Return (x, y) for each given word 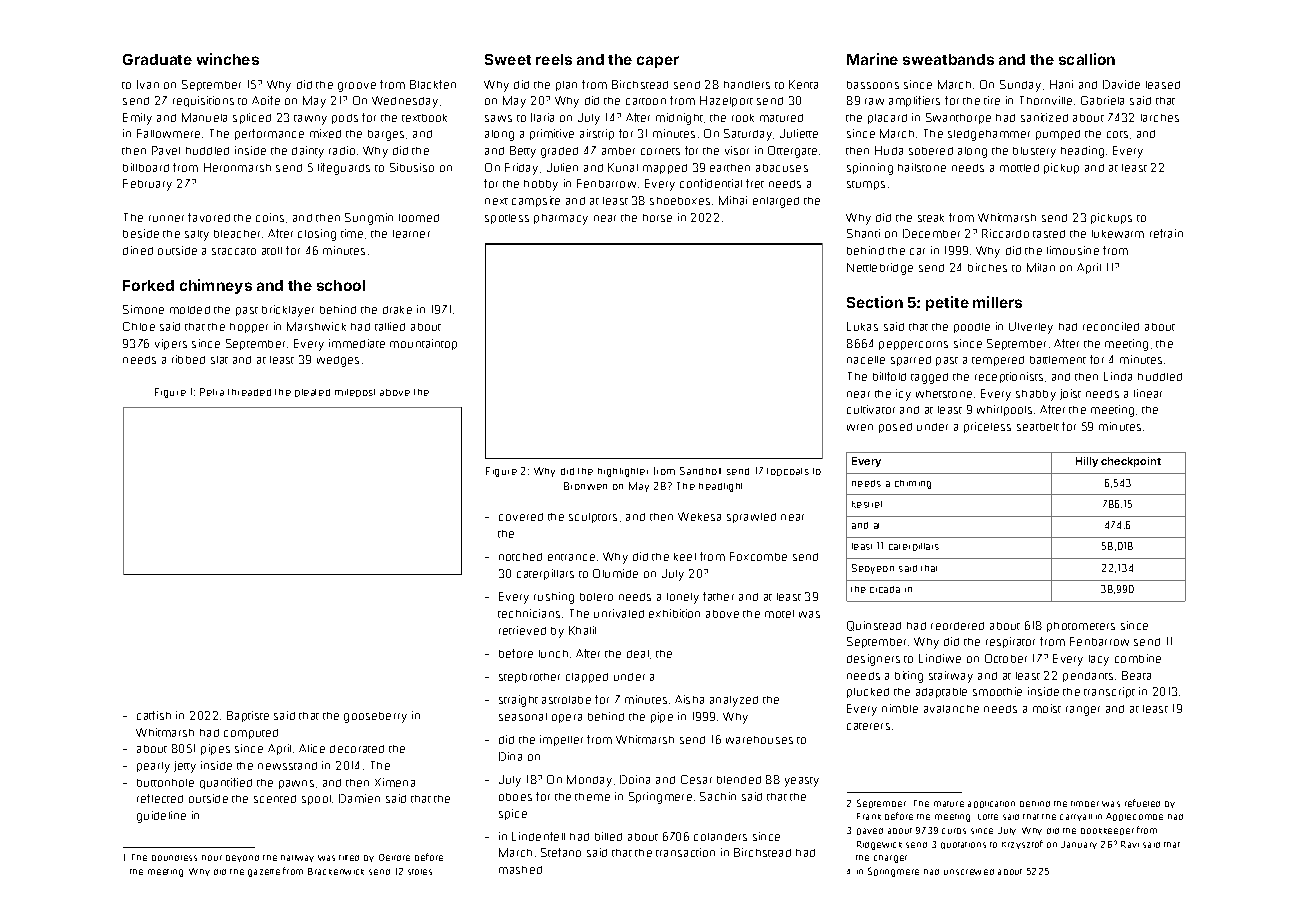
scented (275, 799)
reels (554, 59)
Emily (137, 119)
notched (520, 557)
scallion (1087, 59)
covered (521, 517)
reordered (957, 626)
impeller (561, 740)
